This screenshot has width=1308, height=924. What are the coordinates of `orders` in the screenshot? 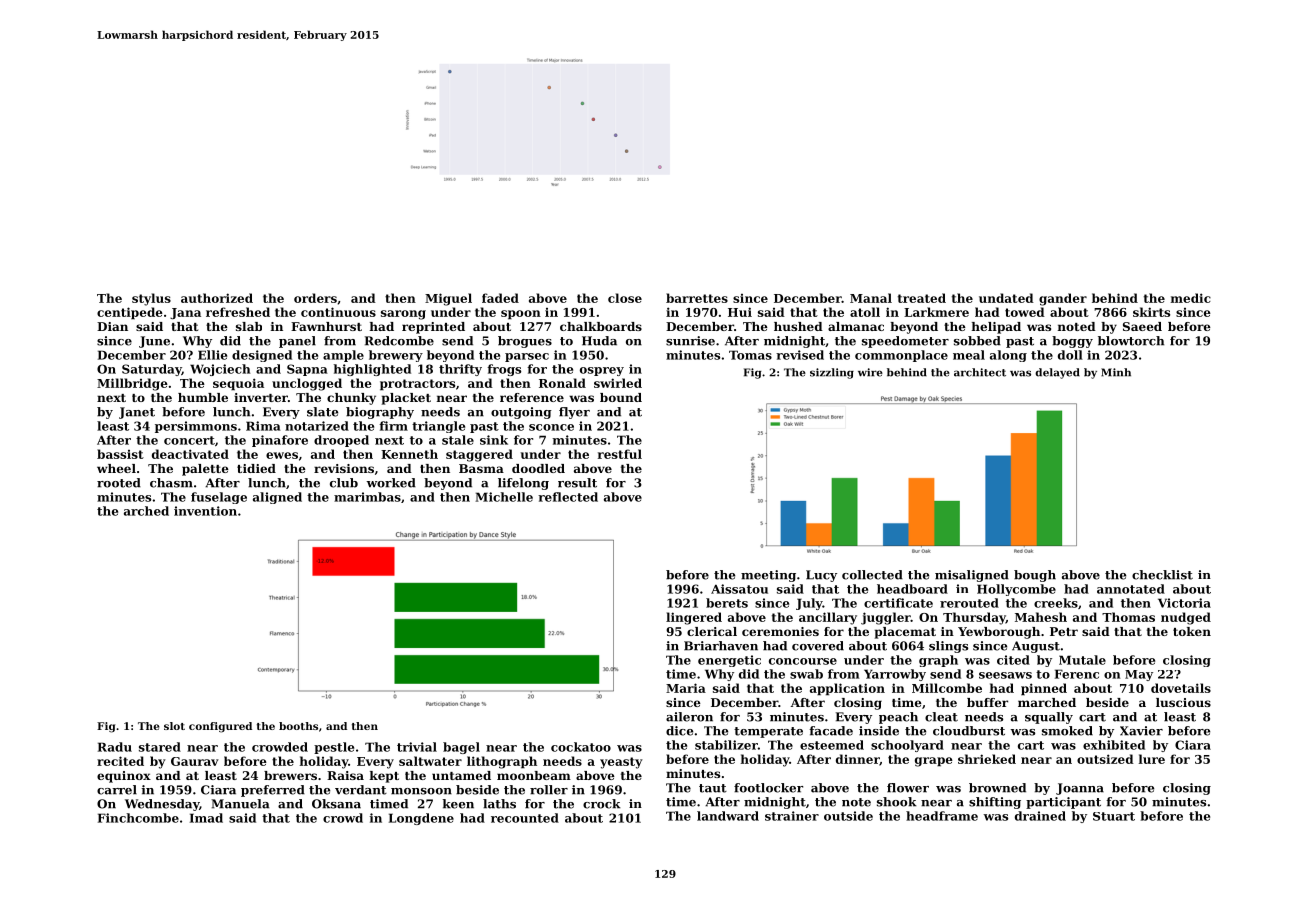 It's located at (315, 298).
